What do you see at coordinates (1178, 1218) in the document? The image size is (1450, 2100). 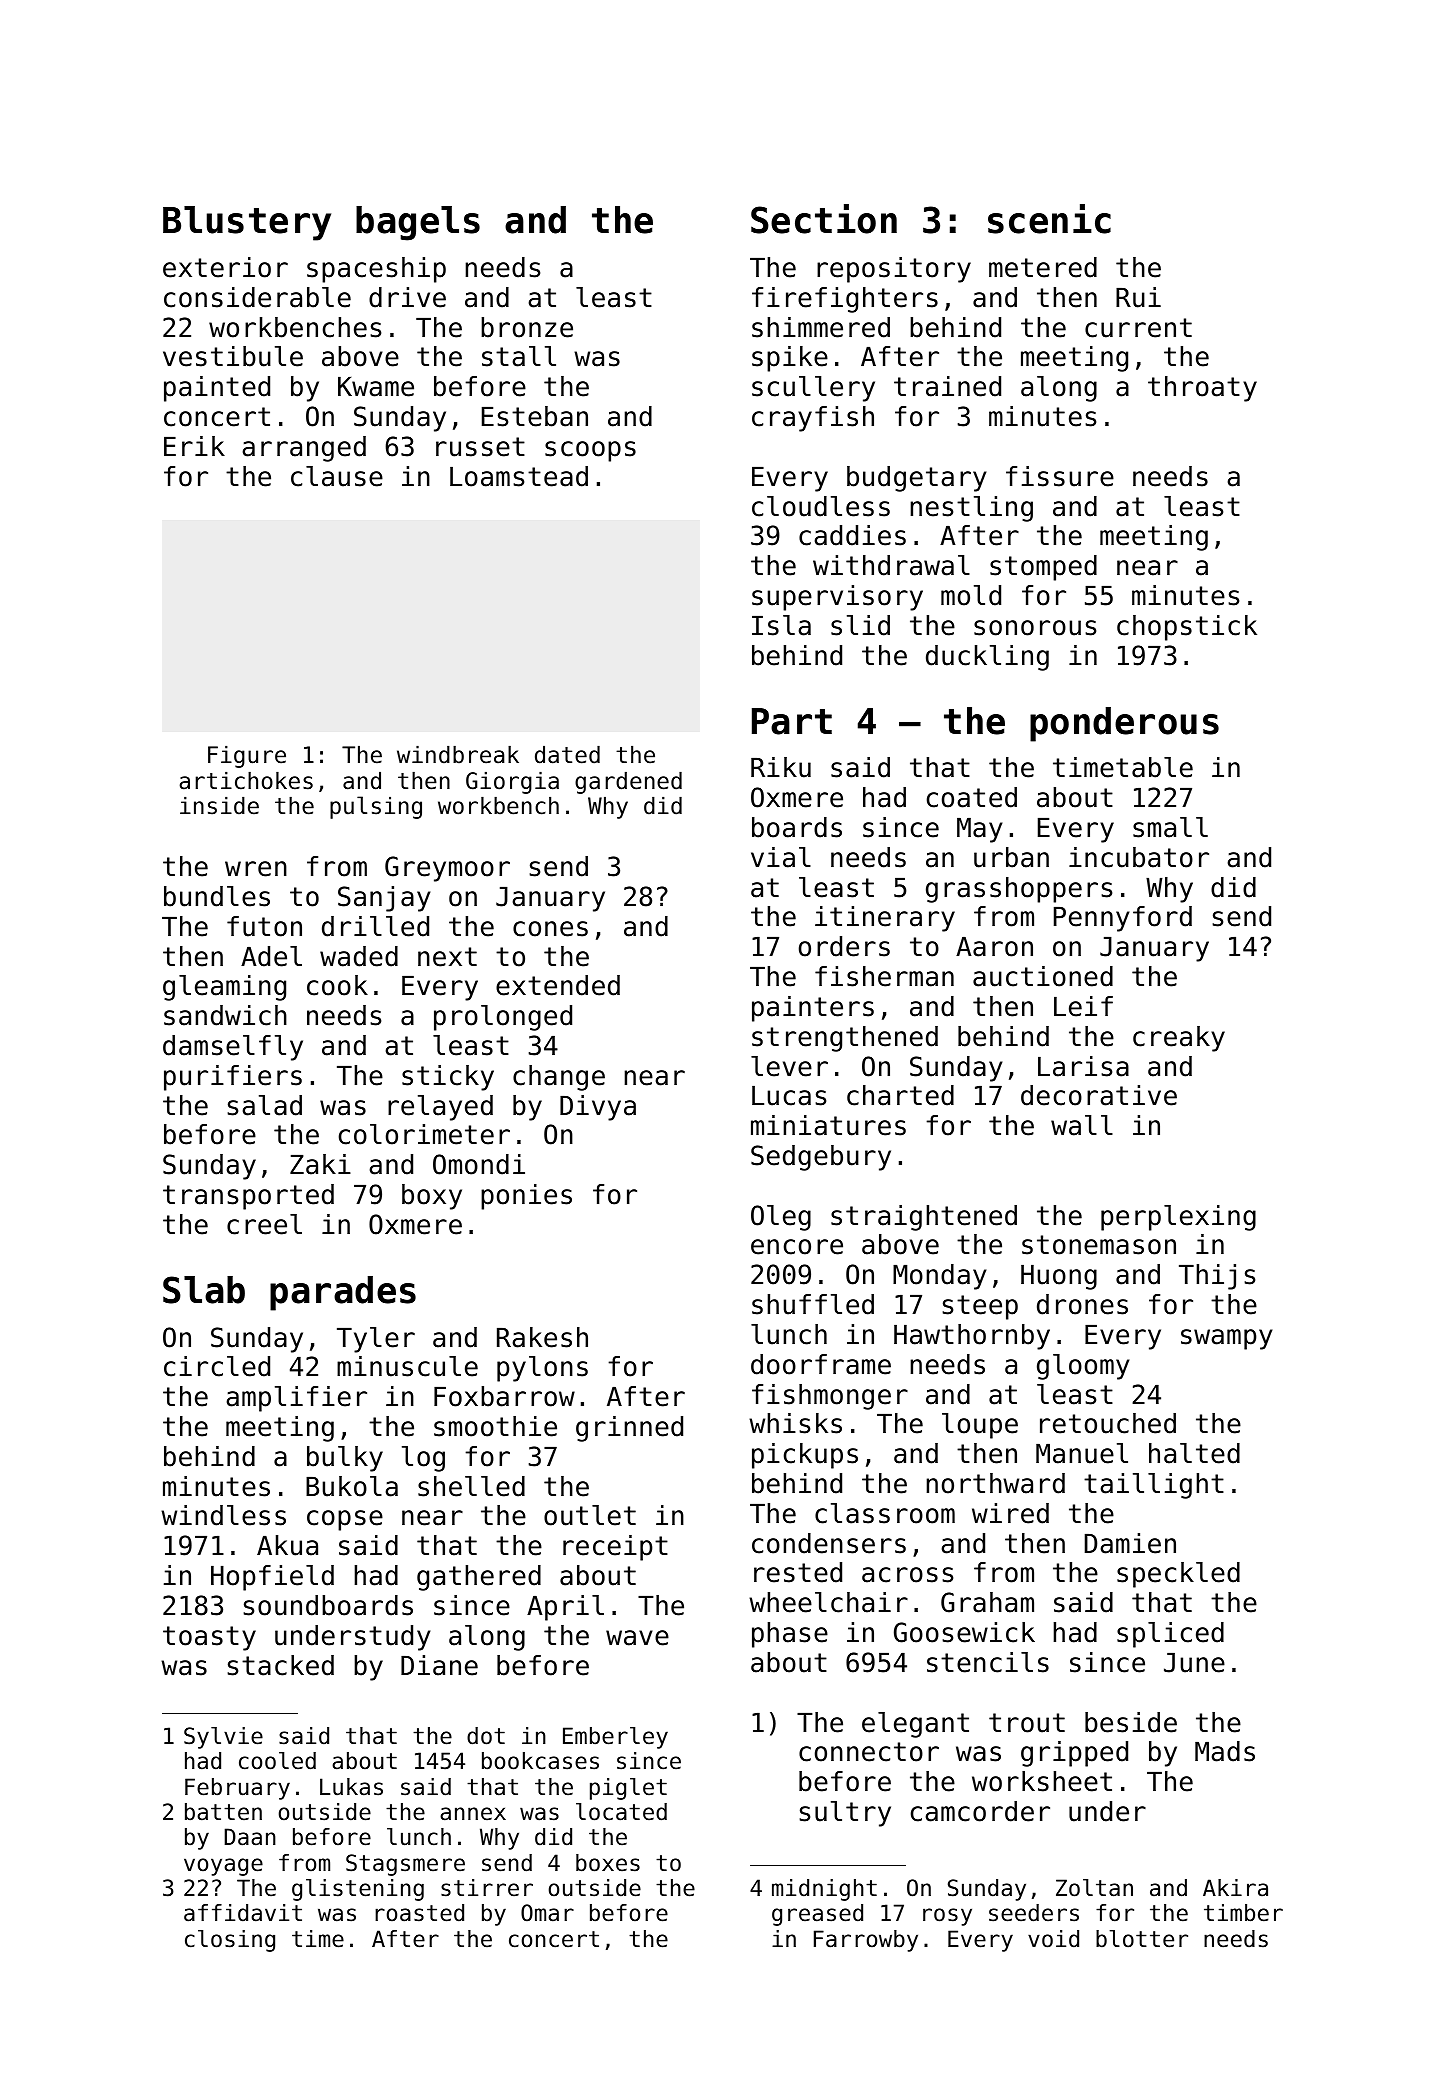 I see `perplexing` at bounding box center [1178, 1218].
